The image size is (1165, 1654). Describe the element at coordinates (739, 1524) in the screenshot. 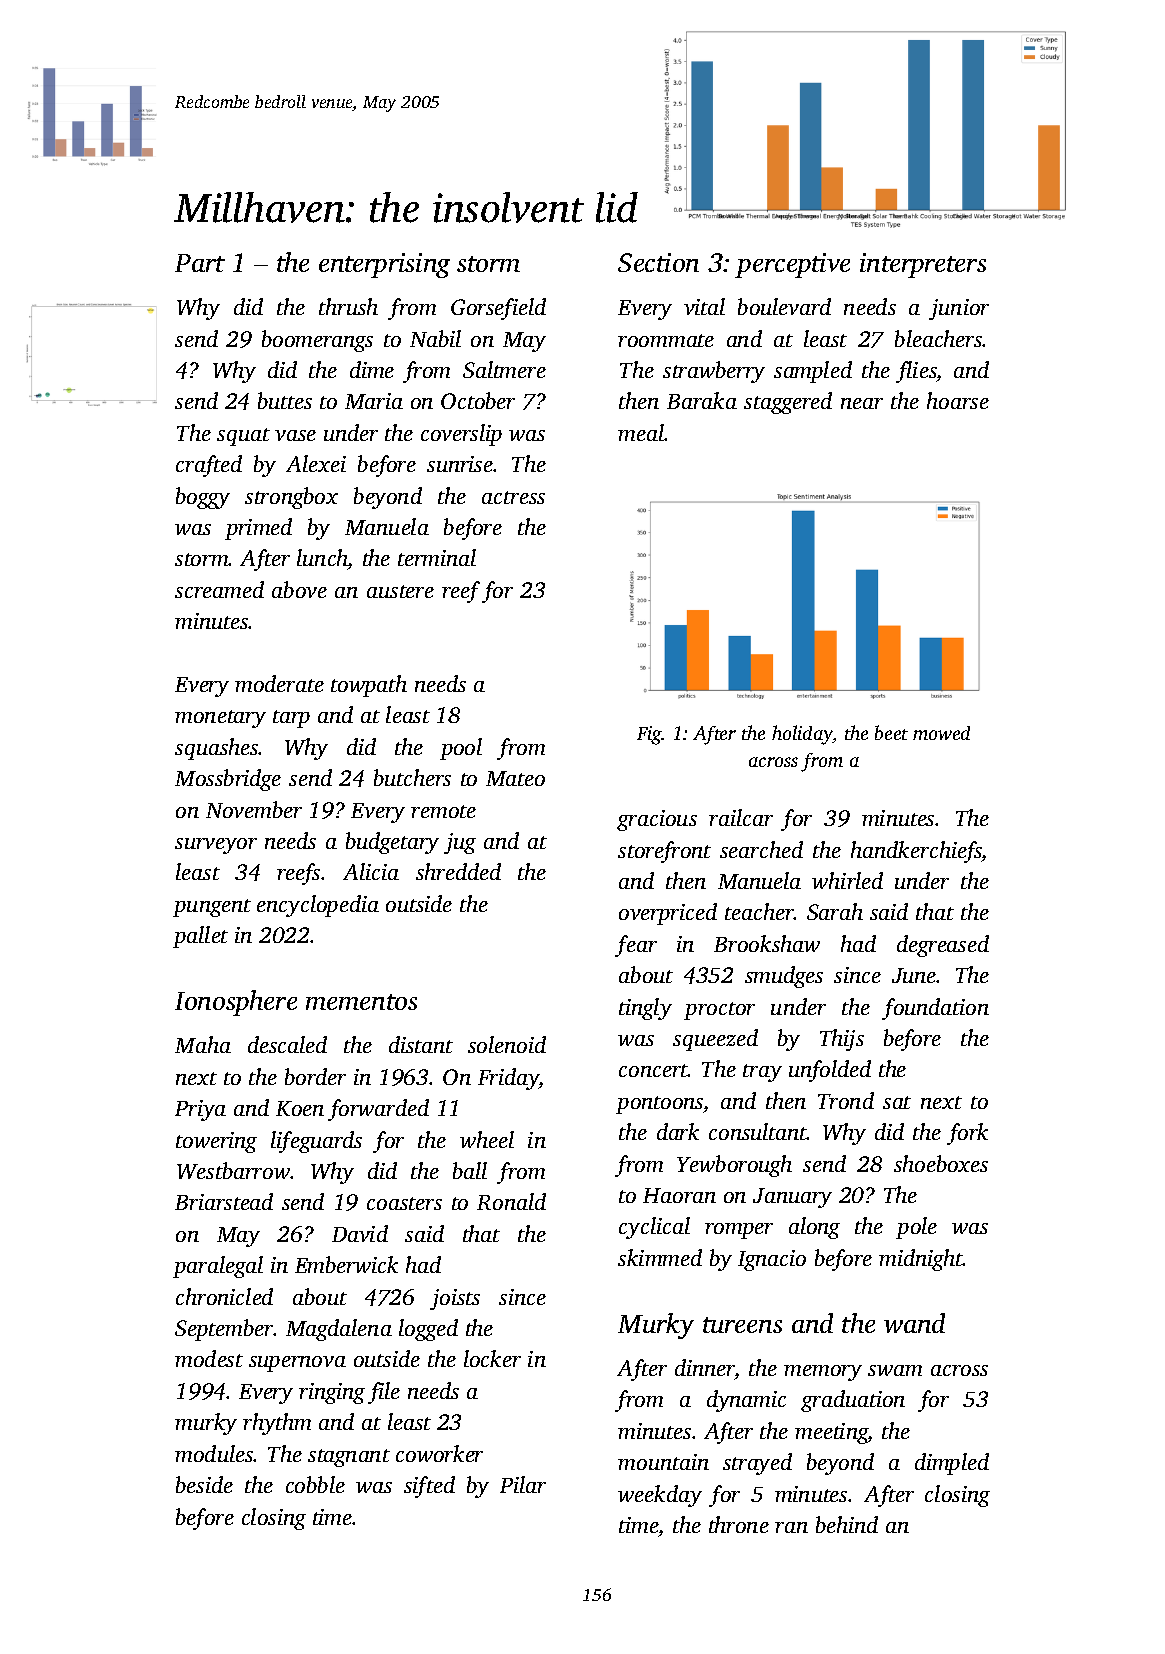

I see `throne` at that location.
